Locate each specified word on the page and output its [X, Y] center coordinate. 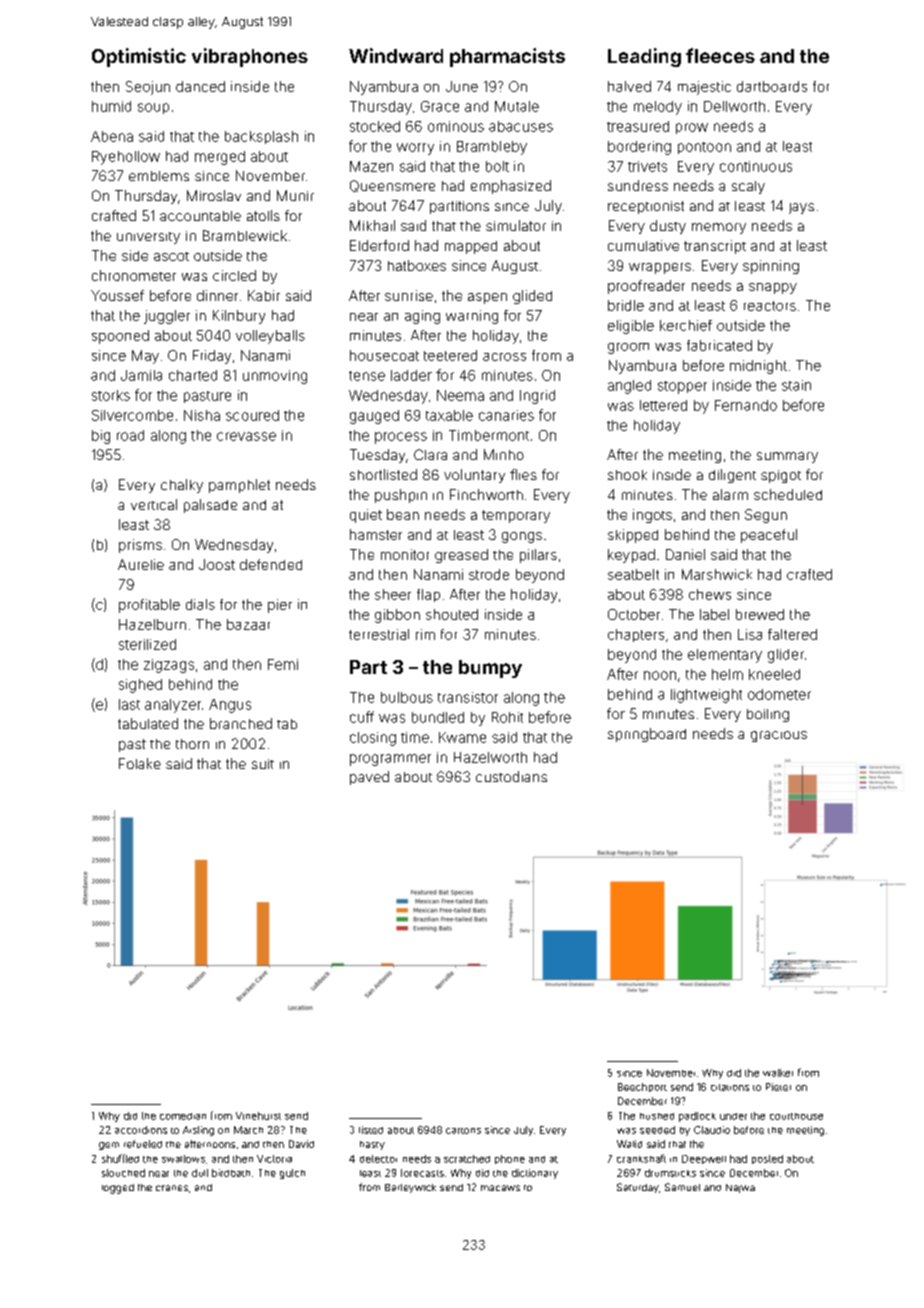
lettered [663, 405]
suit [263, 764]
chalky [182, 486]
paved [369, 778]
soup [153, 108]
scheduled [788, 494]
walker [778, 1073]
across [504, 357]
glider [786, 656]
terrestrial [379, 634]
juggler [167, 317]
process [401, 438]
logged [118, 1189]
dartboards [772, 86]
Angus [230, 706]
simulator [516, 225]
